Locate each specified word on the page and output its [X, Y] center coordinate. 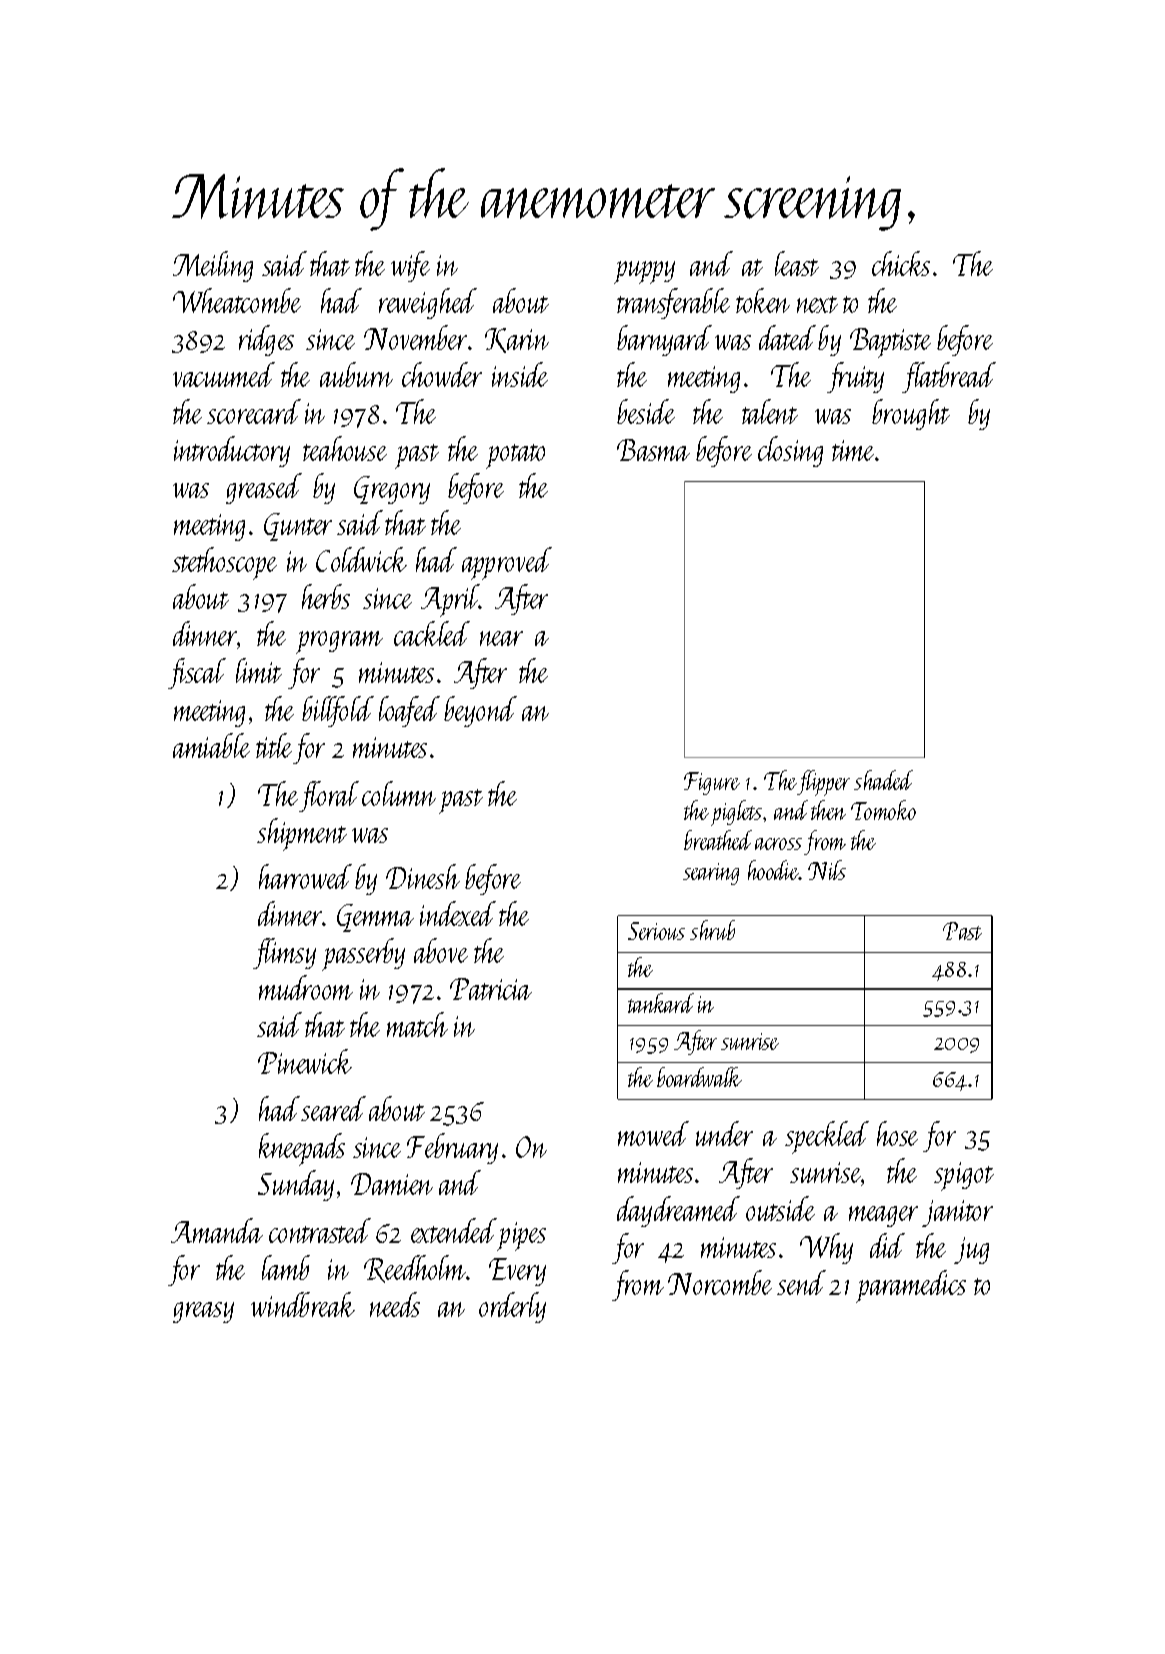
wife [410, 266]
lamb [286, 1267]
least [797, 263]
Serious [656, 931]
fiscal [197, 673]
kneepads [302, 1149]
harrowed [305, 876]
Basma [653, 450]
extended [454, 1230]
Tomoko [883, 810]
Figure [712, 783]
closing [790, 451]
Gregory [392, 490]
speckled [827, 1137]
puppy [644, 272]
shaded [883, 780]
